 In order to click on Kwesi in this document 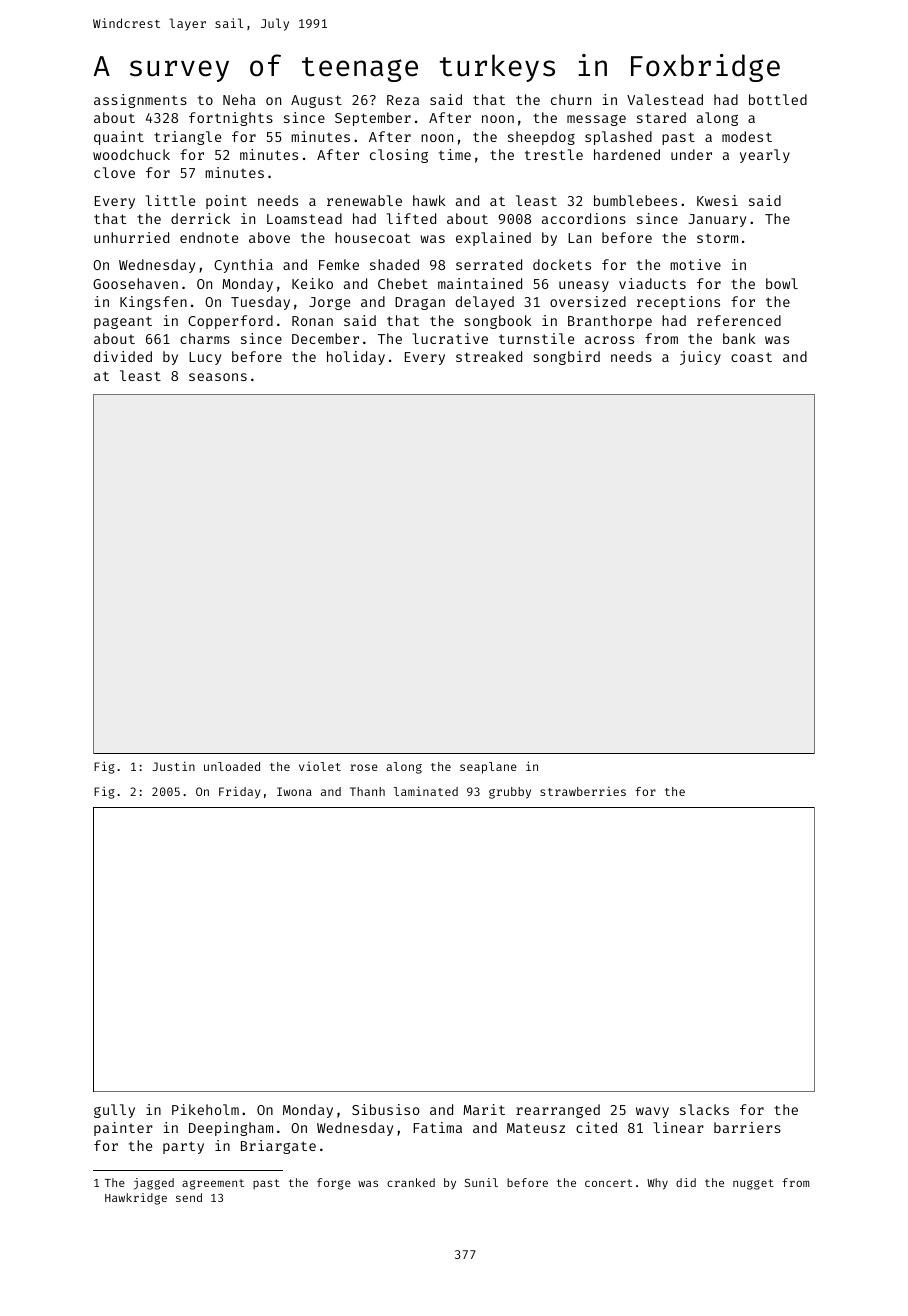, I will do `click(717, 200)`.
